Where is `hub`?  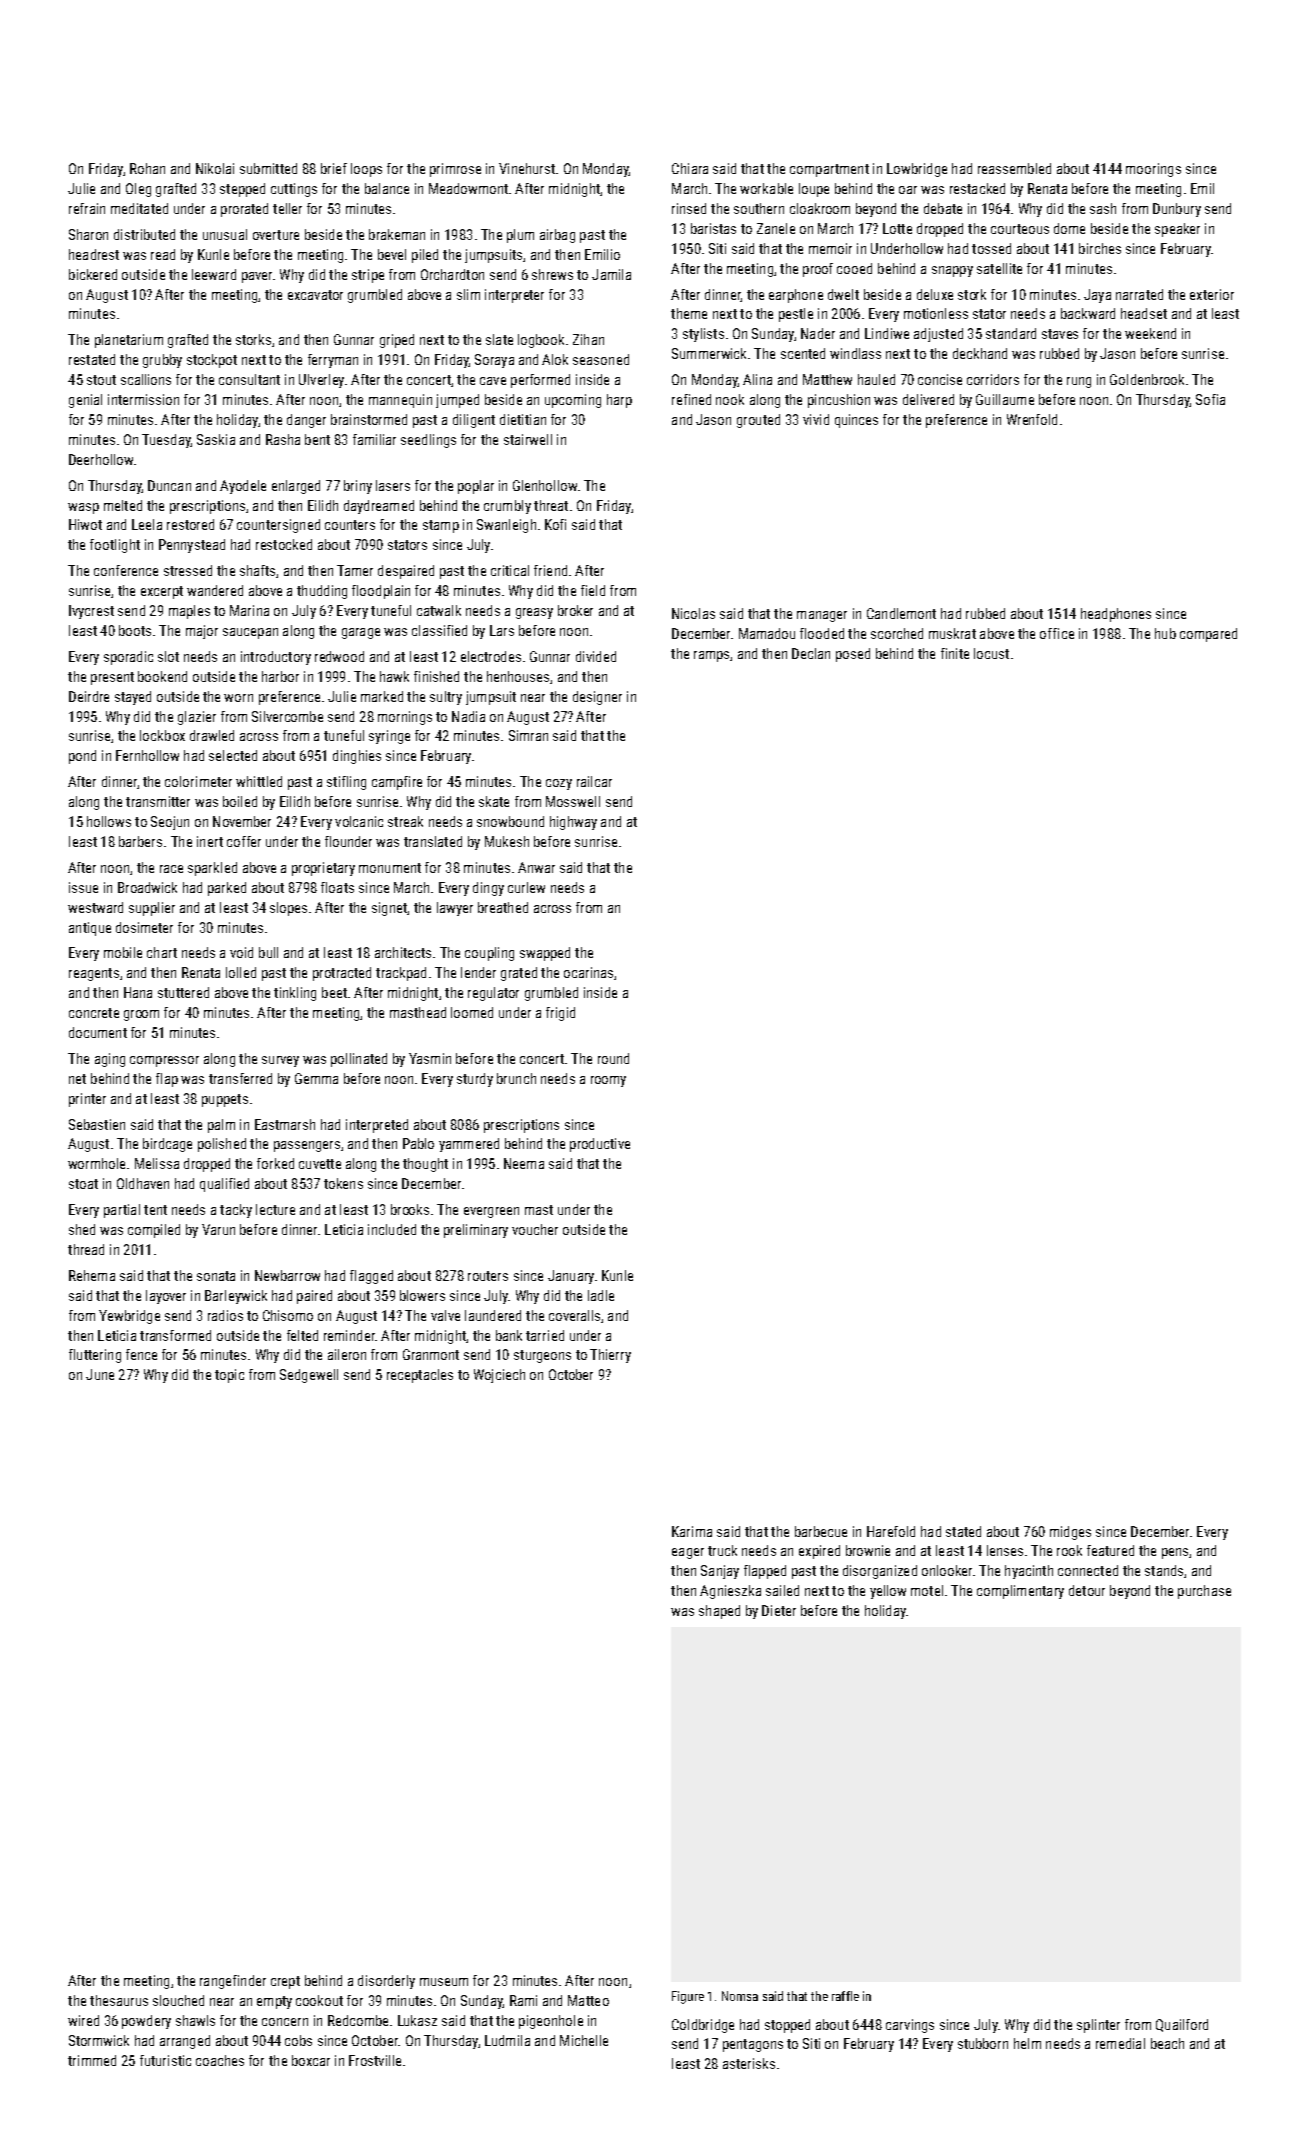 hub is located at coordinates (1165, 633).
